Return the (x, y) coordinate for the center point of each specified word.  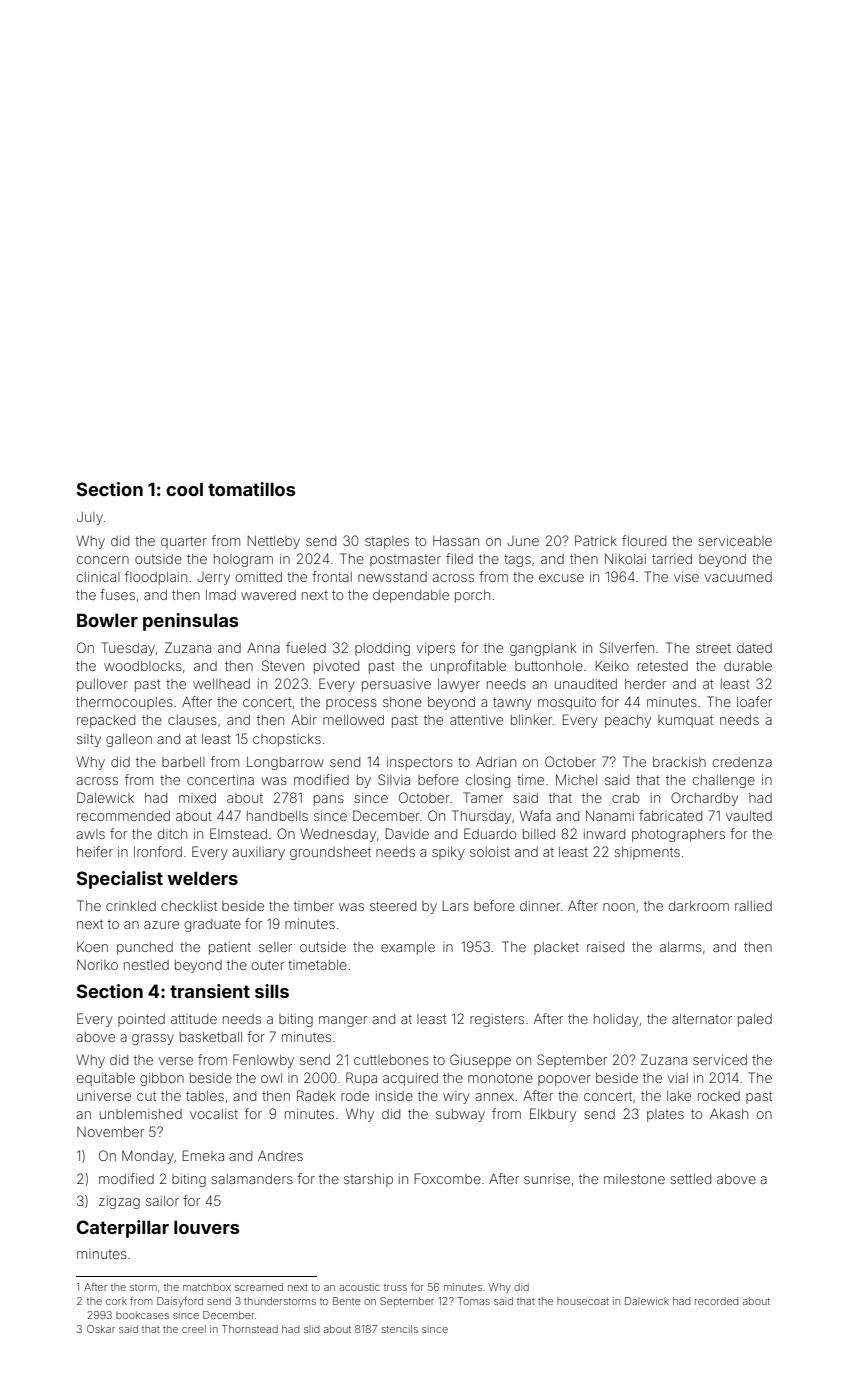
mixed (197, 798)
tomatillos (251, 489)
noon (619, 907)
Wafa (535, 815)
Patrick (596, 540)
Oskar (101, 1329)
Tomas (474, 1301)
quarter (184, 542)
